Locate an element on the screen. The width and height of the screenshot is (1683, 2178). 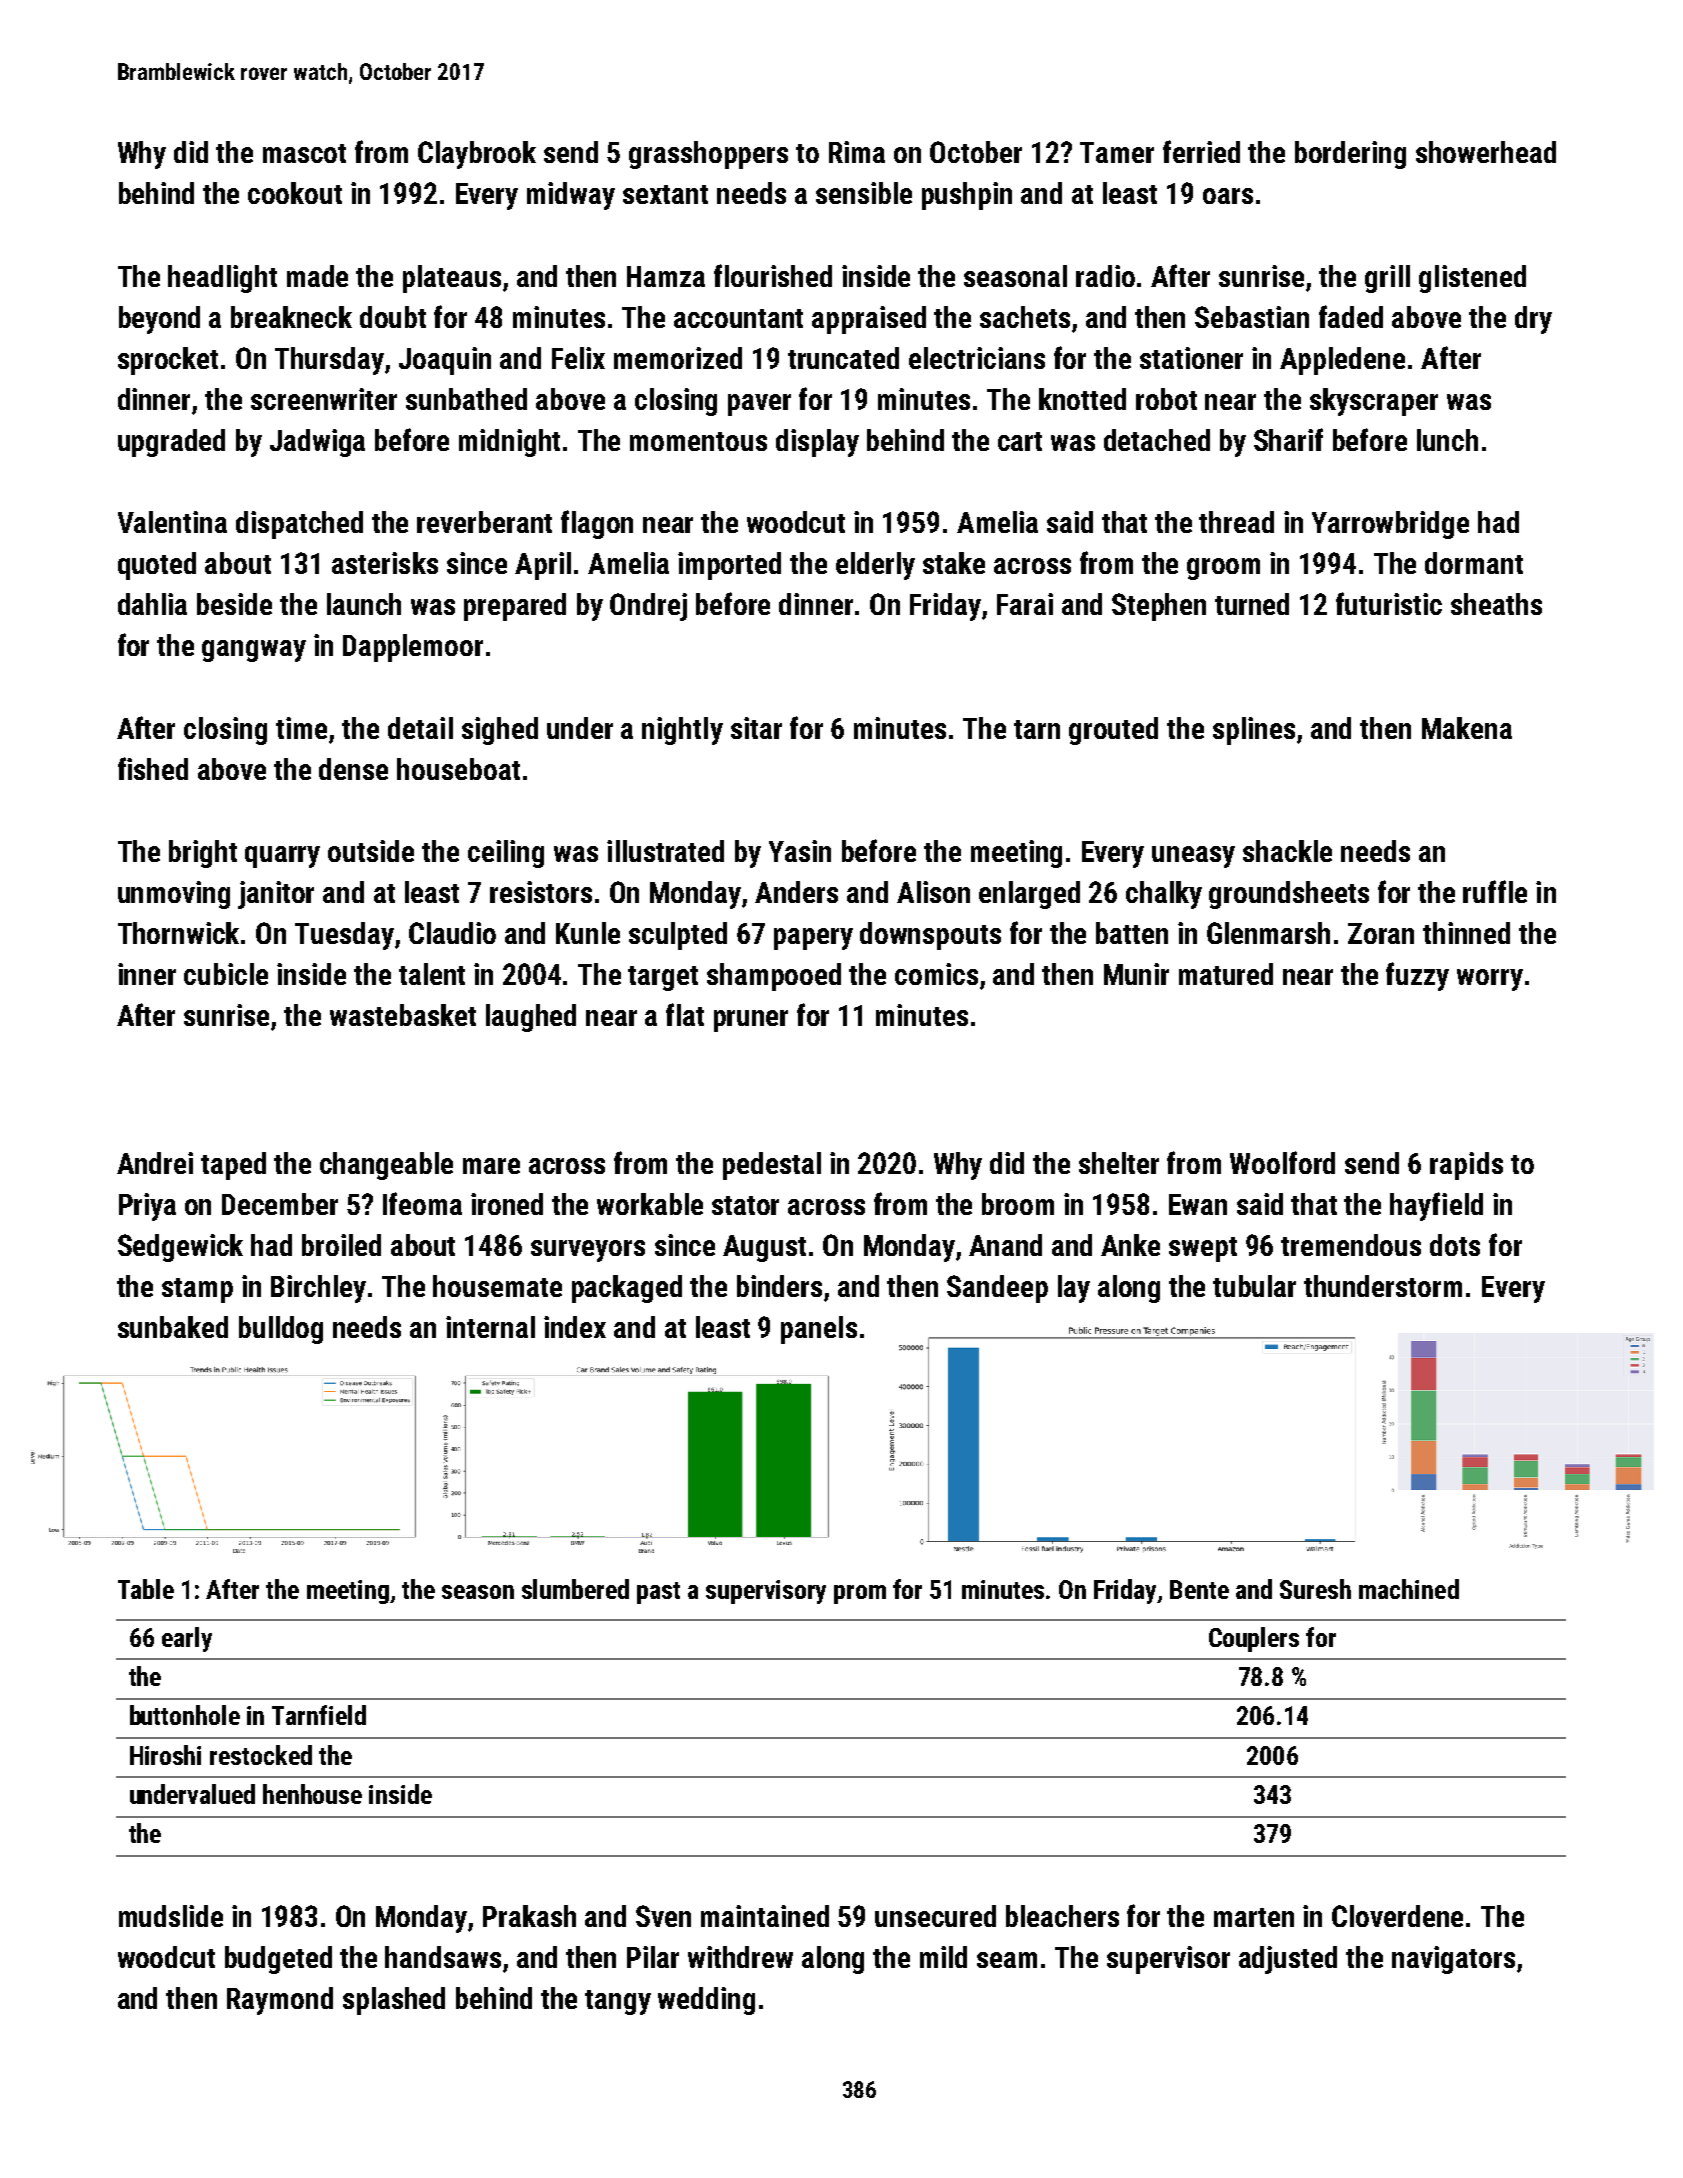
navigators is located at coordinates (1453, 1960).
